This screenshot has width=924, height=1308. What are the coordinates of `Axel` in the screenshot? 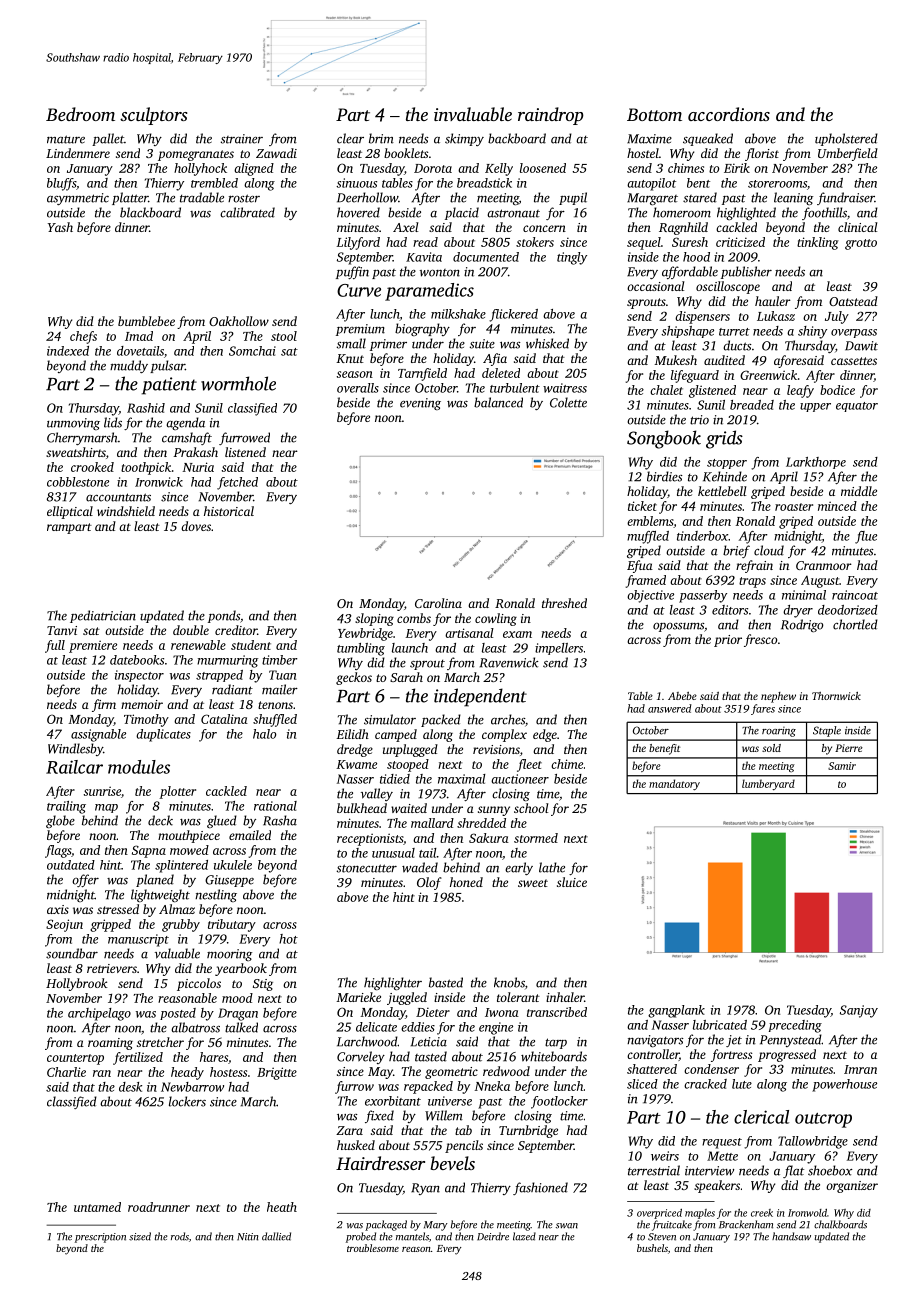 It's located at (405, 227).
